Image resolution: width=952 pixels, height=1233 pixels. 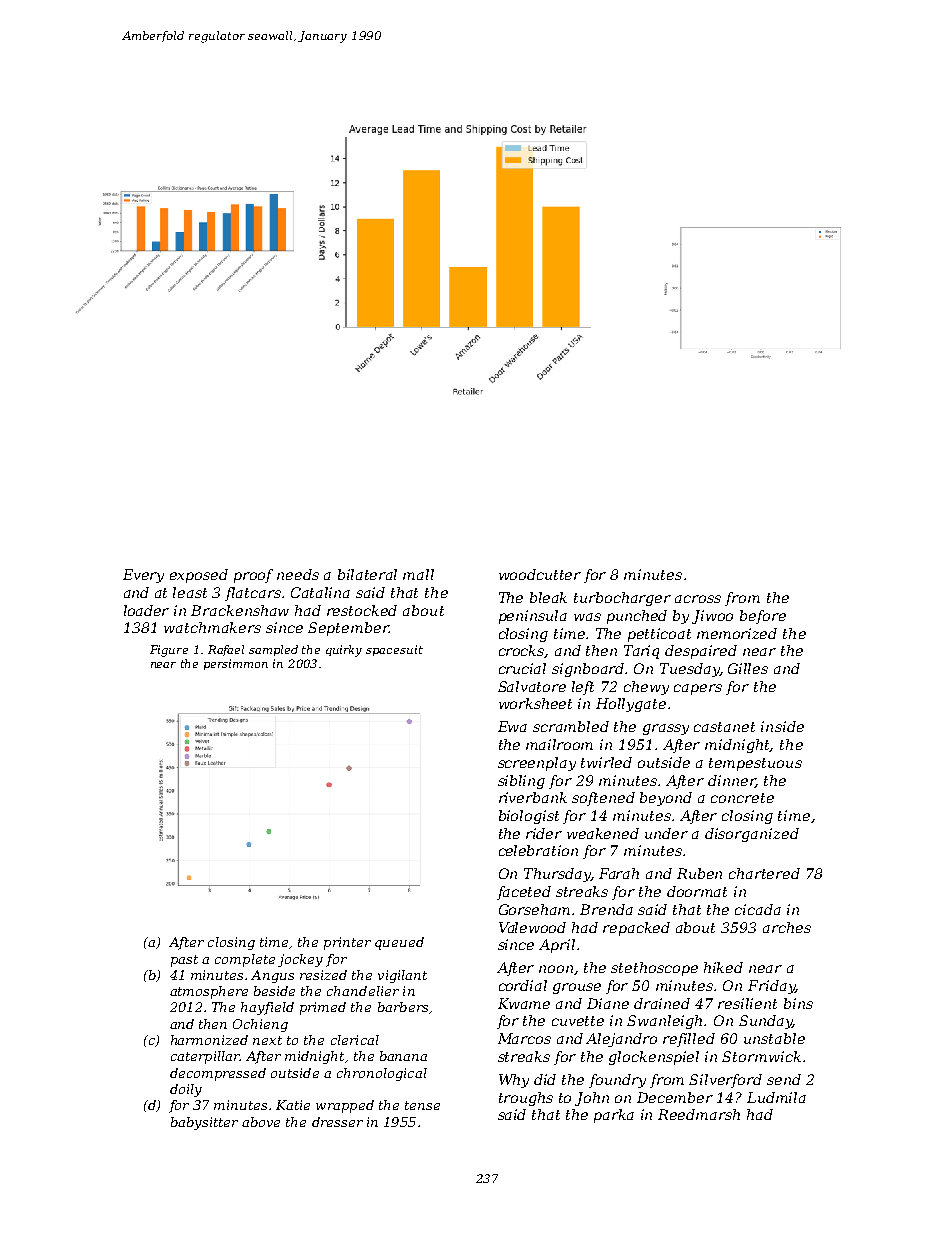 What do you see at coordinates (538, 850) in the document?
I see `celebration` at bounding box center [538, 850].
